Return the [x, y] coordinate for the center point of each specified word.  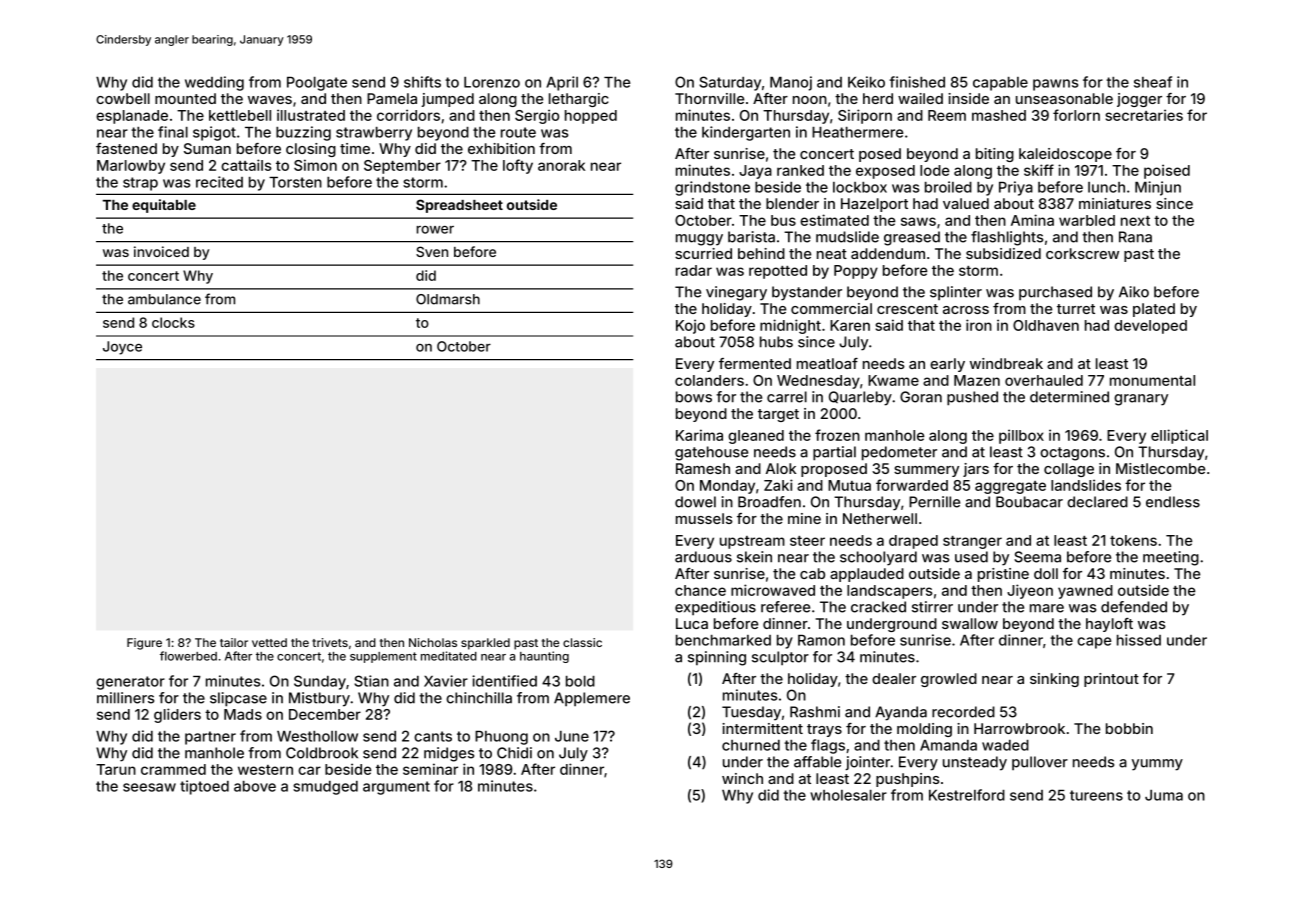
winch [742, 778]
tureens [1096, 795]
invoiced [161, 251]
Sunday [320, 682]
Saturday [730, 83]
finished [917, 82]
